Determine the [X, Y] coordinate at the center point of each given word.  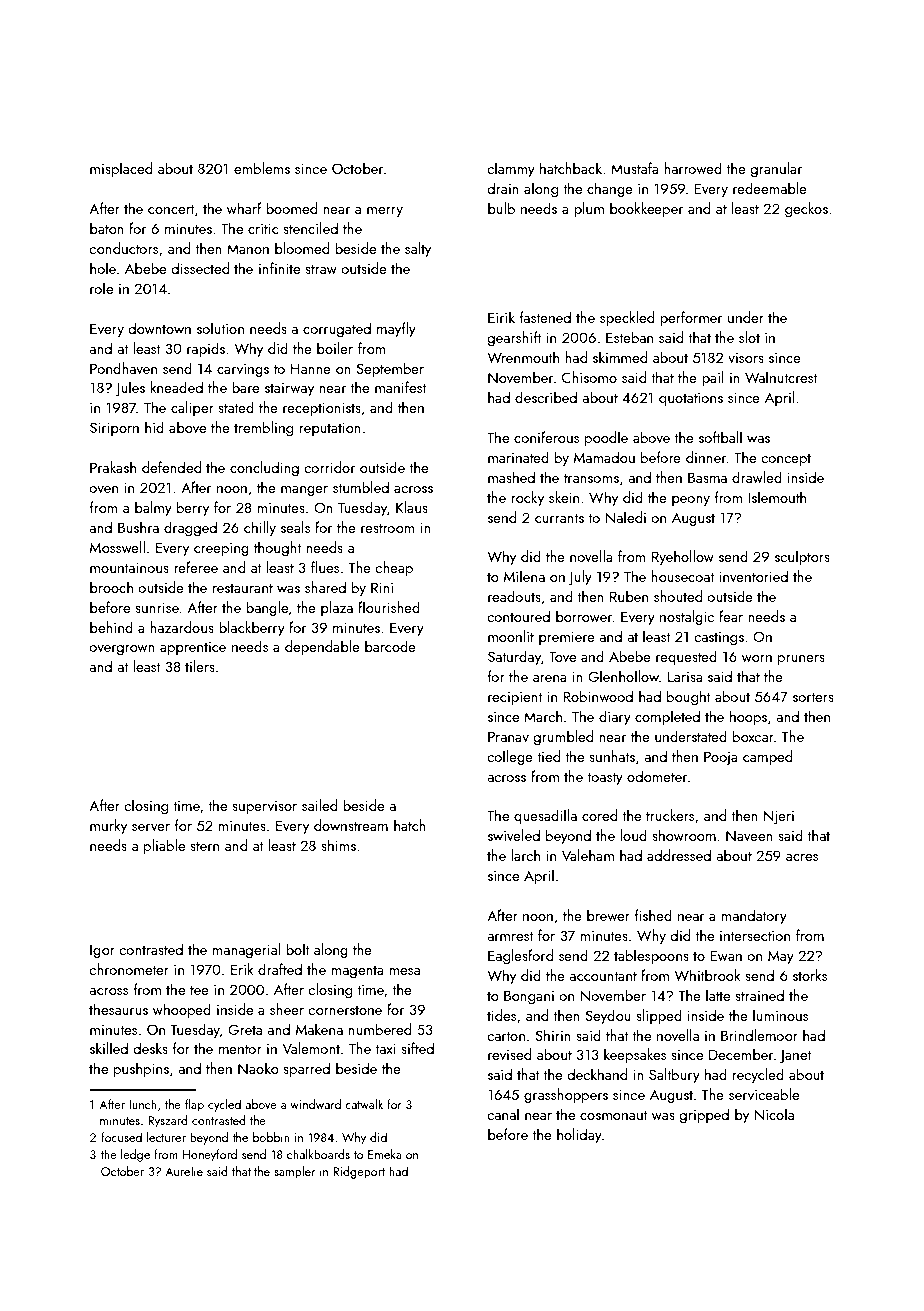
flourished [389, 607]
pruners [801, 660]
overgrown [122, 650]
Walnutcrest [781, 377]
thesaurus [118, 1009]
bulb [501, 208]
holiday [579, 1135]
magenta [357, 971]
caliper [192, 408]
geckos [806, 209]
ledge [135, 1155]
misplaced [121, 169]
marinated [518, 457]
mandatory [754, 916]
